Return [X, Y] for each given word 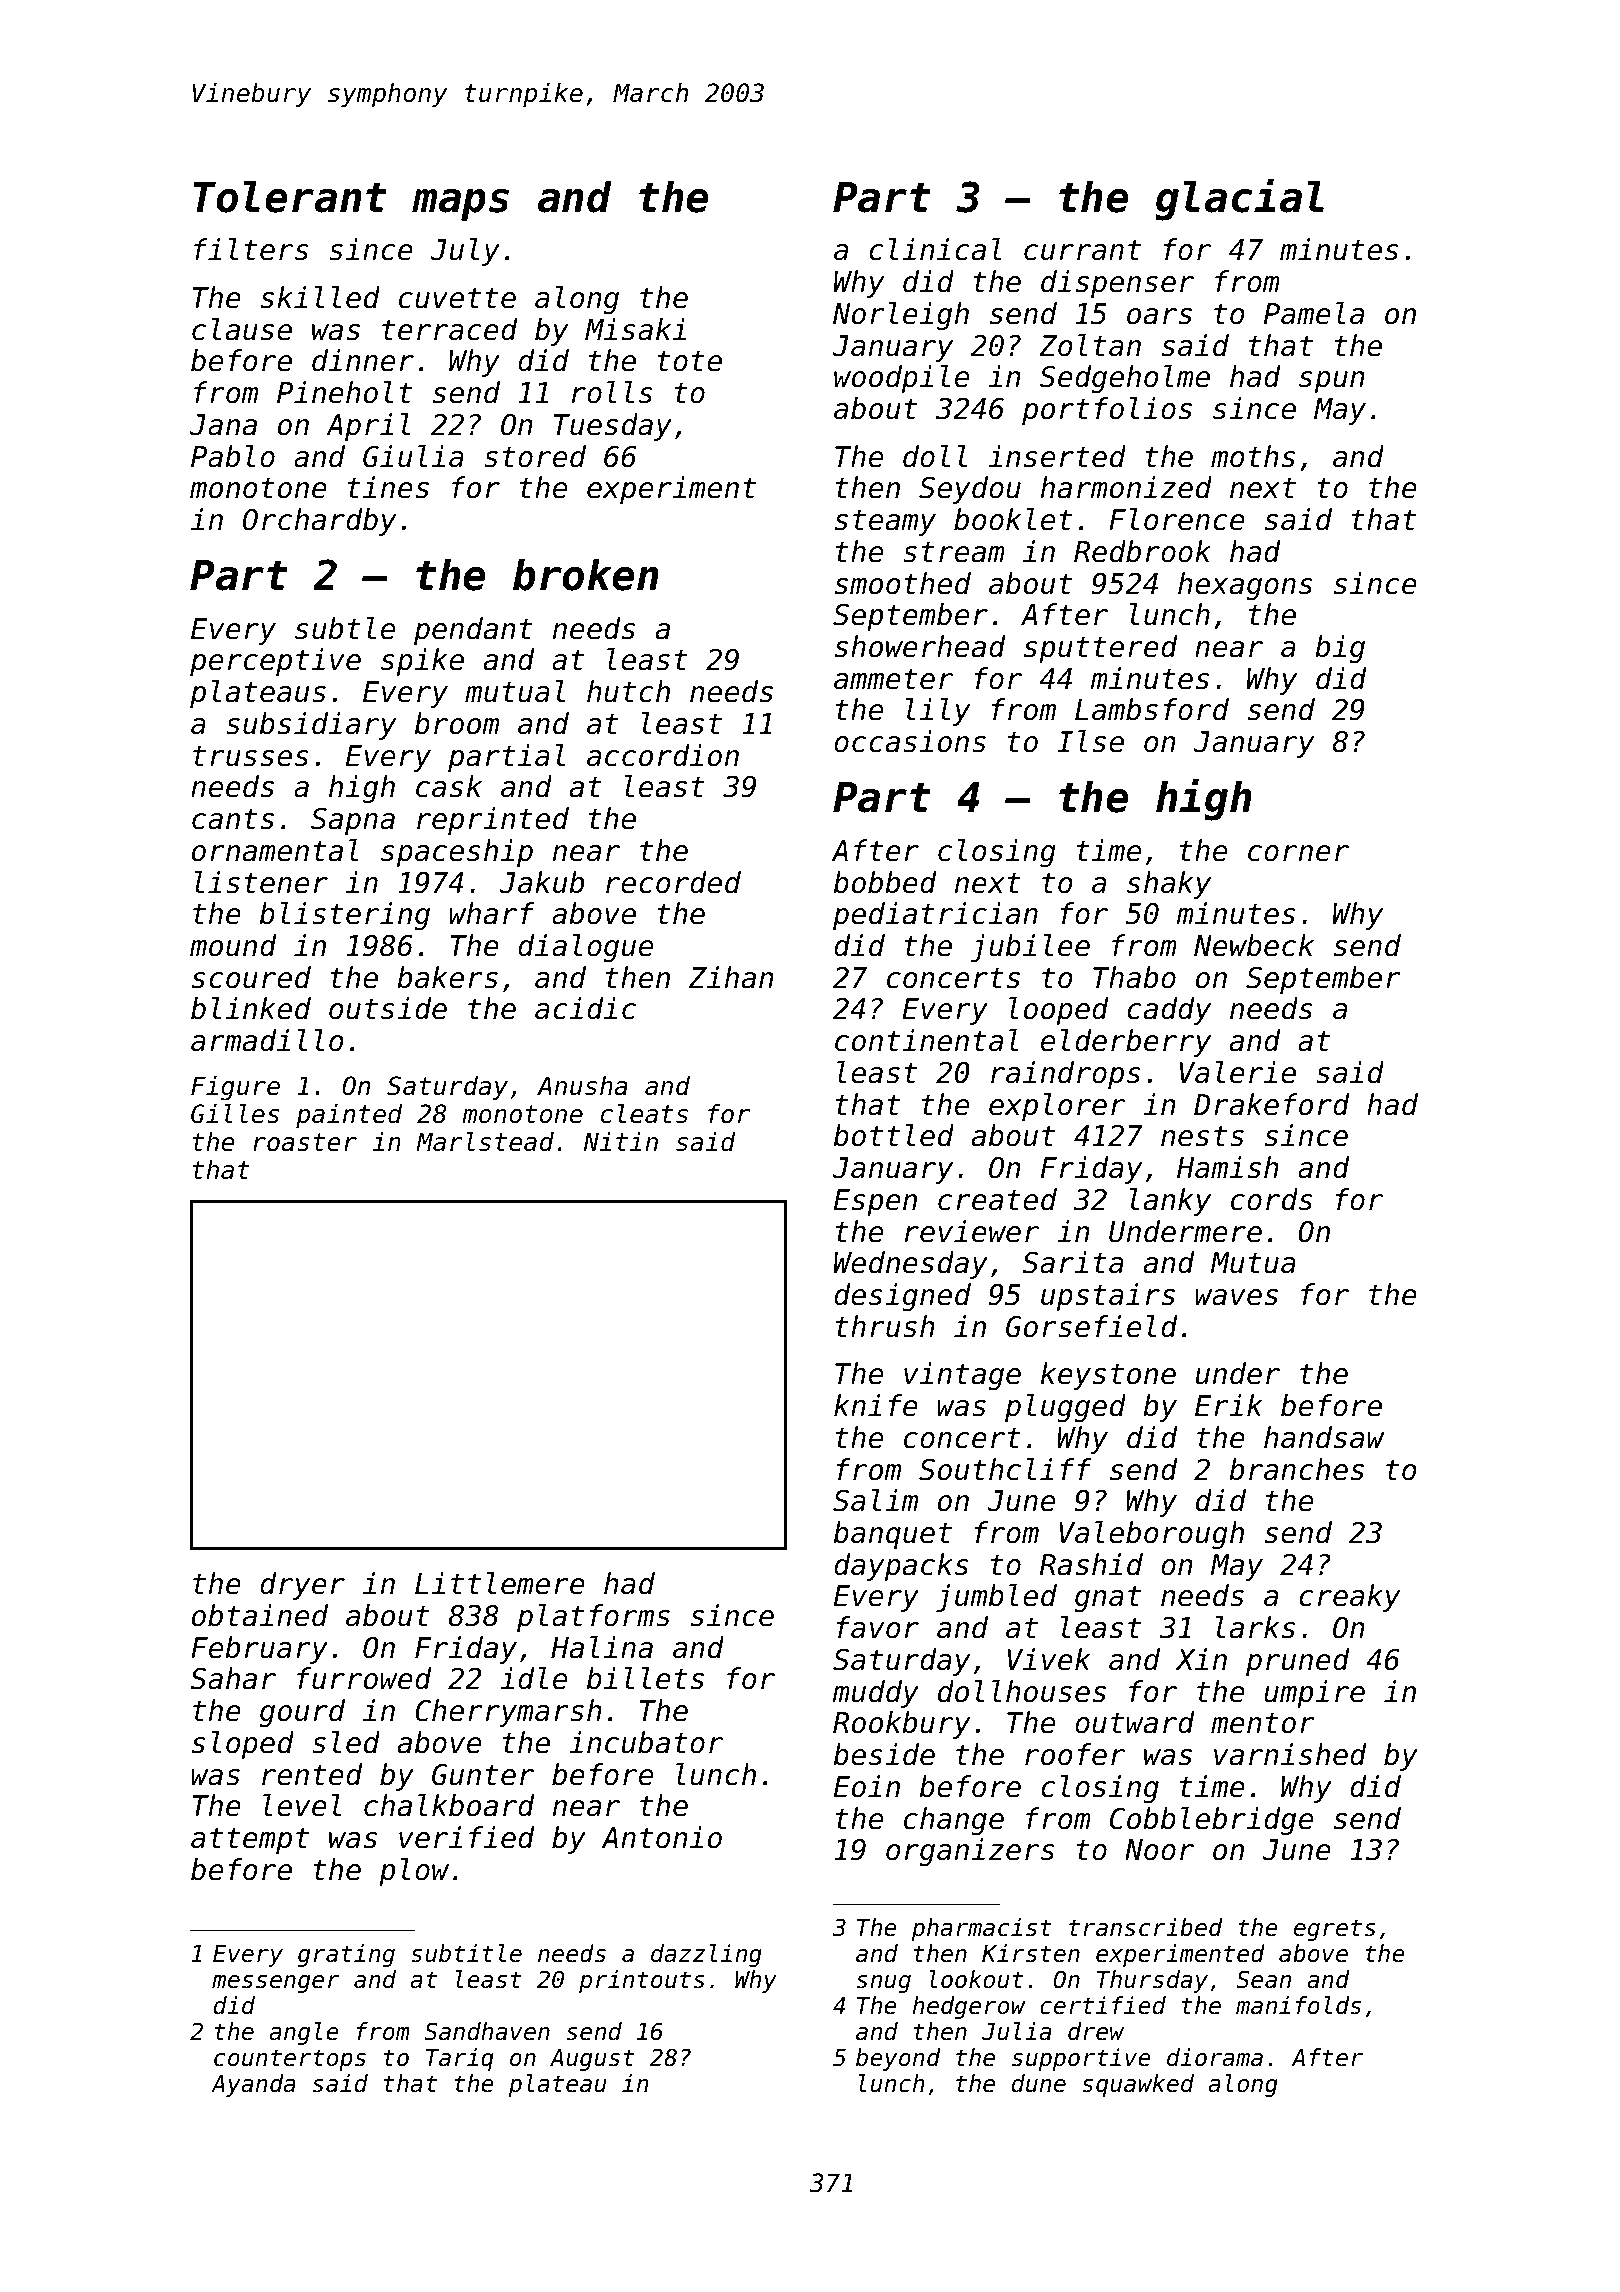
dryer [302, 1586]
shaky [1169, 885]
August [592, 2060]
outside [388, 1008]
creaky [1350, 1598]
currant [1082, 250]
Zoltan [1090, 345]
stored [535, 456]
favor [878, 1627]
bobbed [885, 882]
